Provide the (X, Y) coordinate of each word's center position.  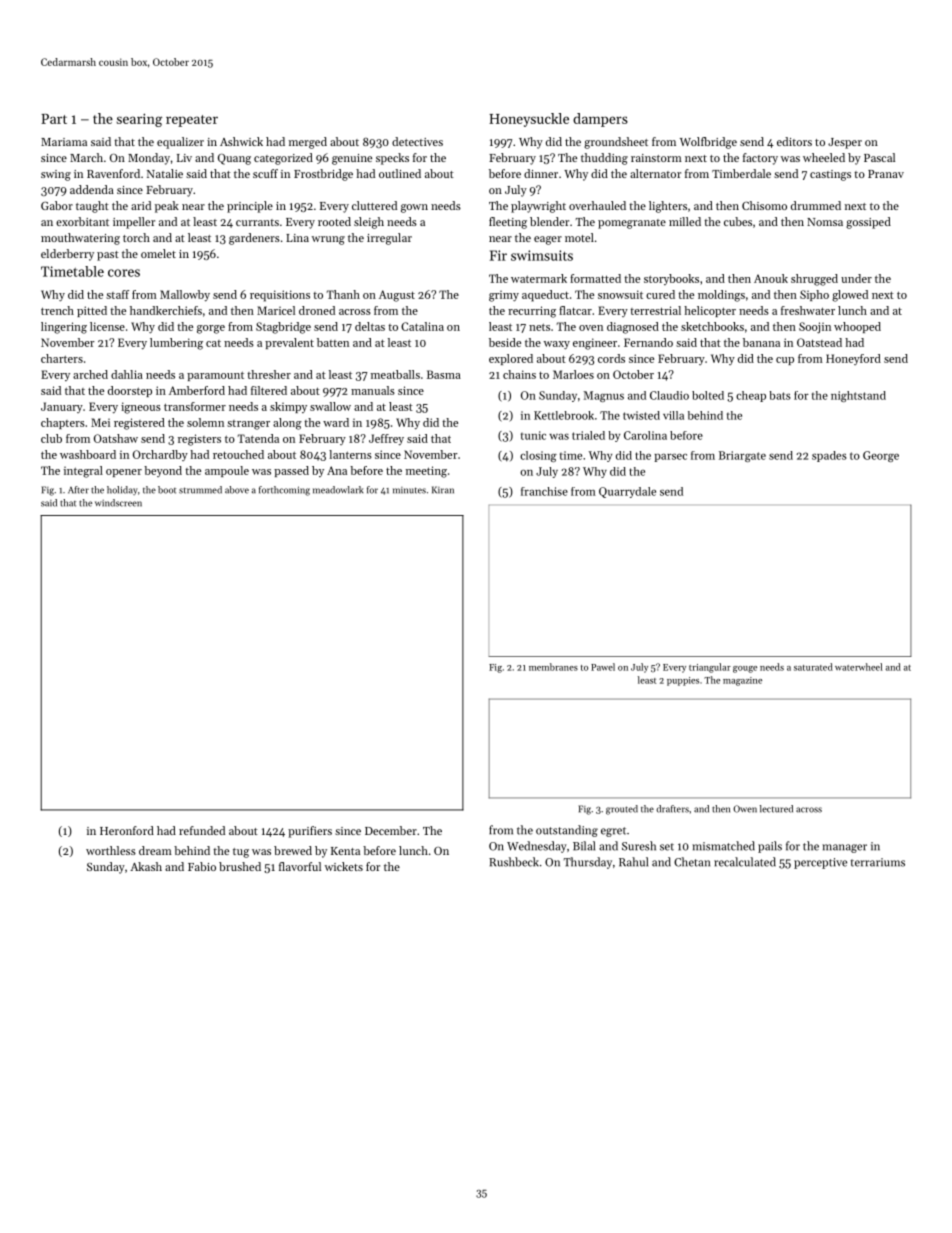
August (397, 296)
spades (829, 456)
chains (519, 374)
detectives (417, 141)
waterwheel (859, 667)
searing (139, 120)
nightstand (858, 396)
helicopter (710, 311)
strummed (200, 490)
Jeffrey (386, 440)
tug (241, 853)
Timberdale (741, 173)
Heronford (127, 830)
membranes (553, 667)
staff (117, 294)
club (51, 438)
